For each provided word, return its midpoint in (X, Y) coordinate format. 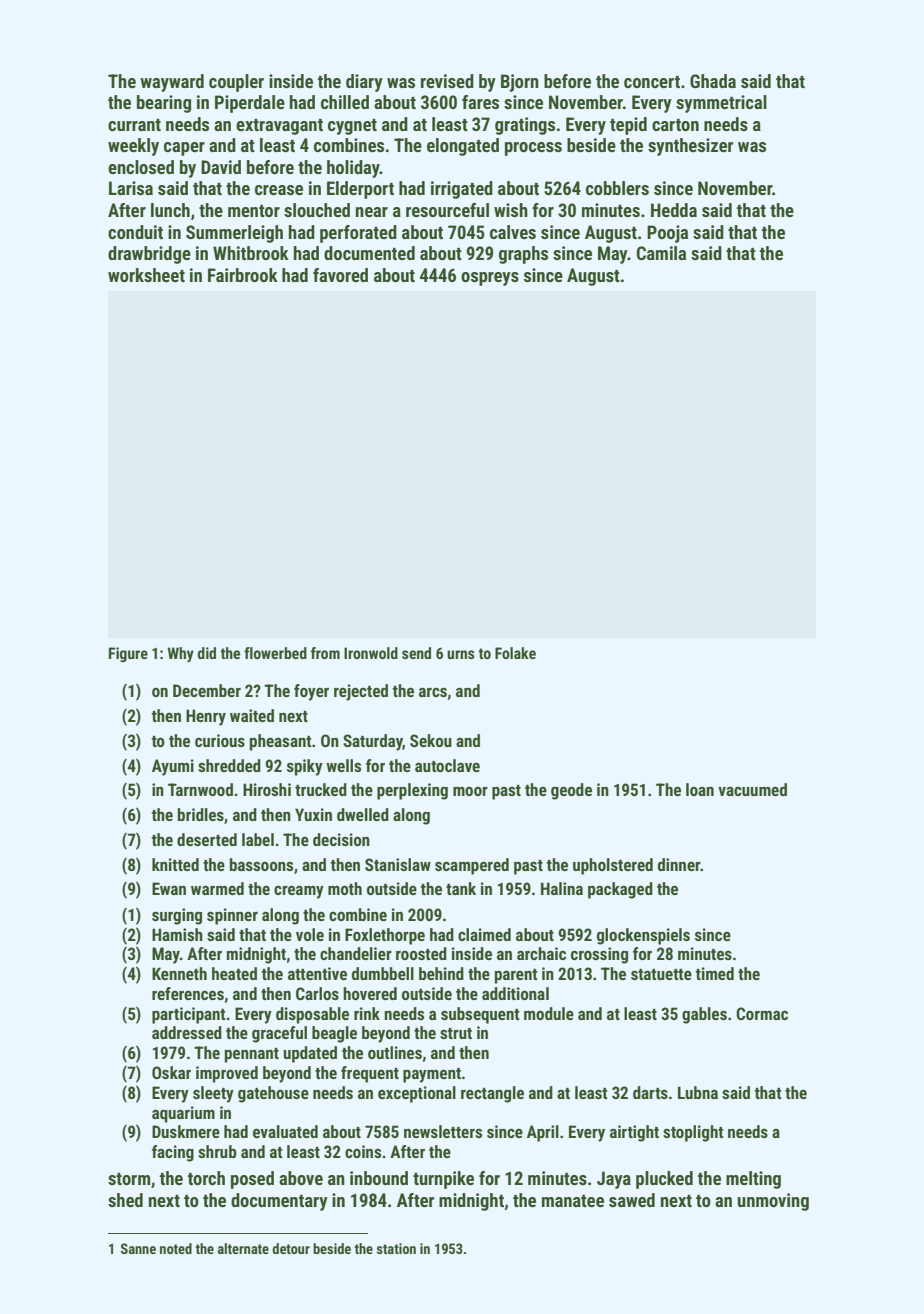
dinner (679, 864)
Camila (661, 253)
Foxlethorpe (385, 936)
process (533, 149)
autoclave (447, 765)
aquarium (183, 1114)
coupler (236, 83)
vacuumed (752, 789)
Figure (128, 654)
